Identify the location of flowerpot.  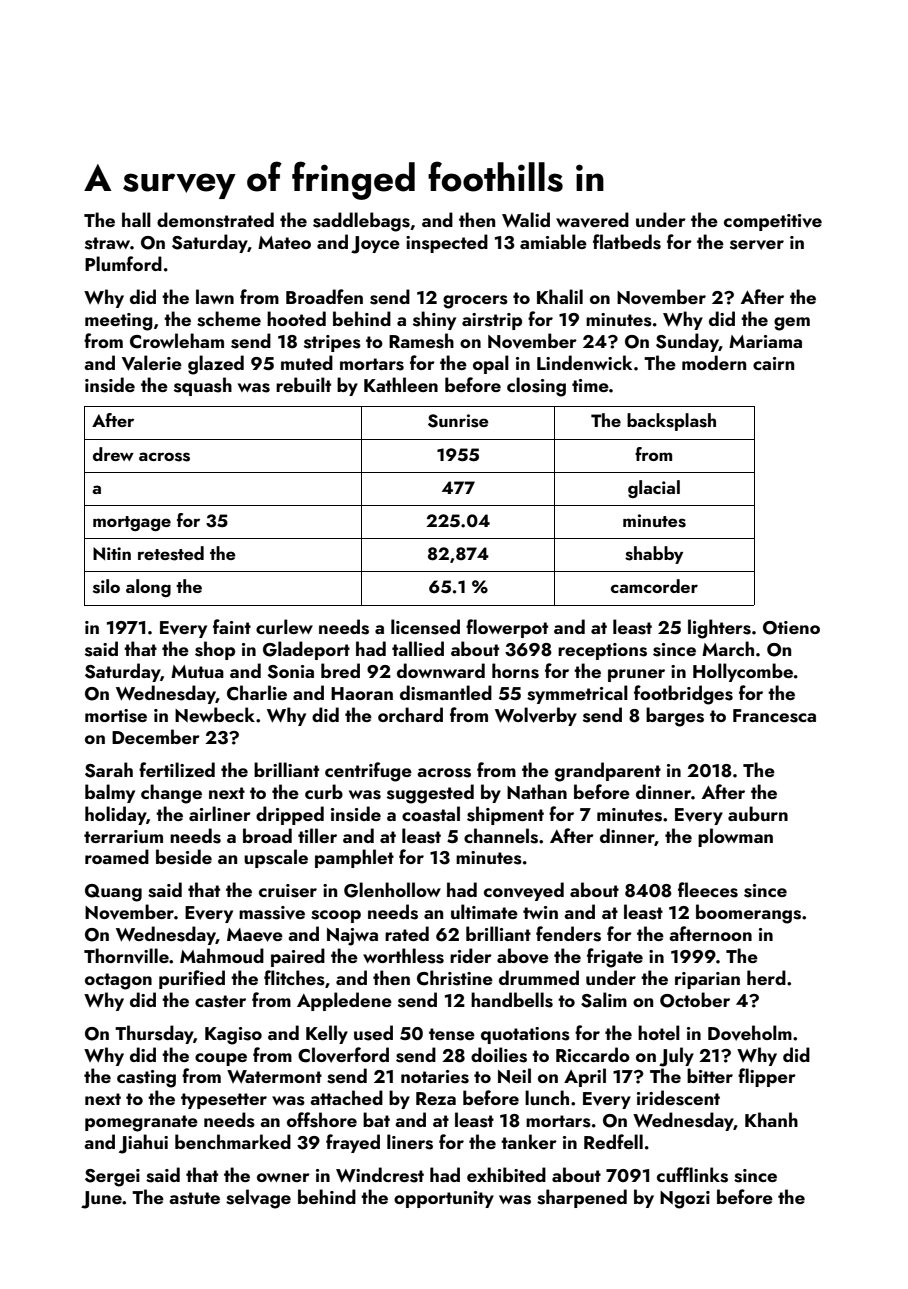
(507, 628).
